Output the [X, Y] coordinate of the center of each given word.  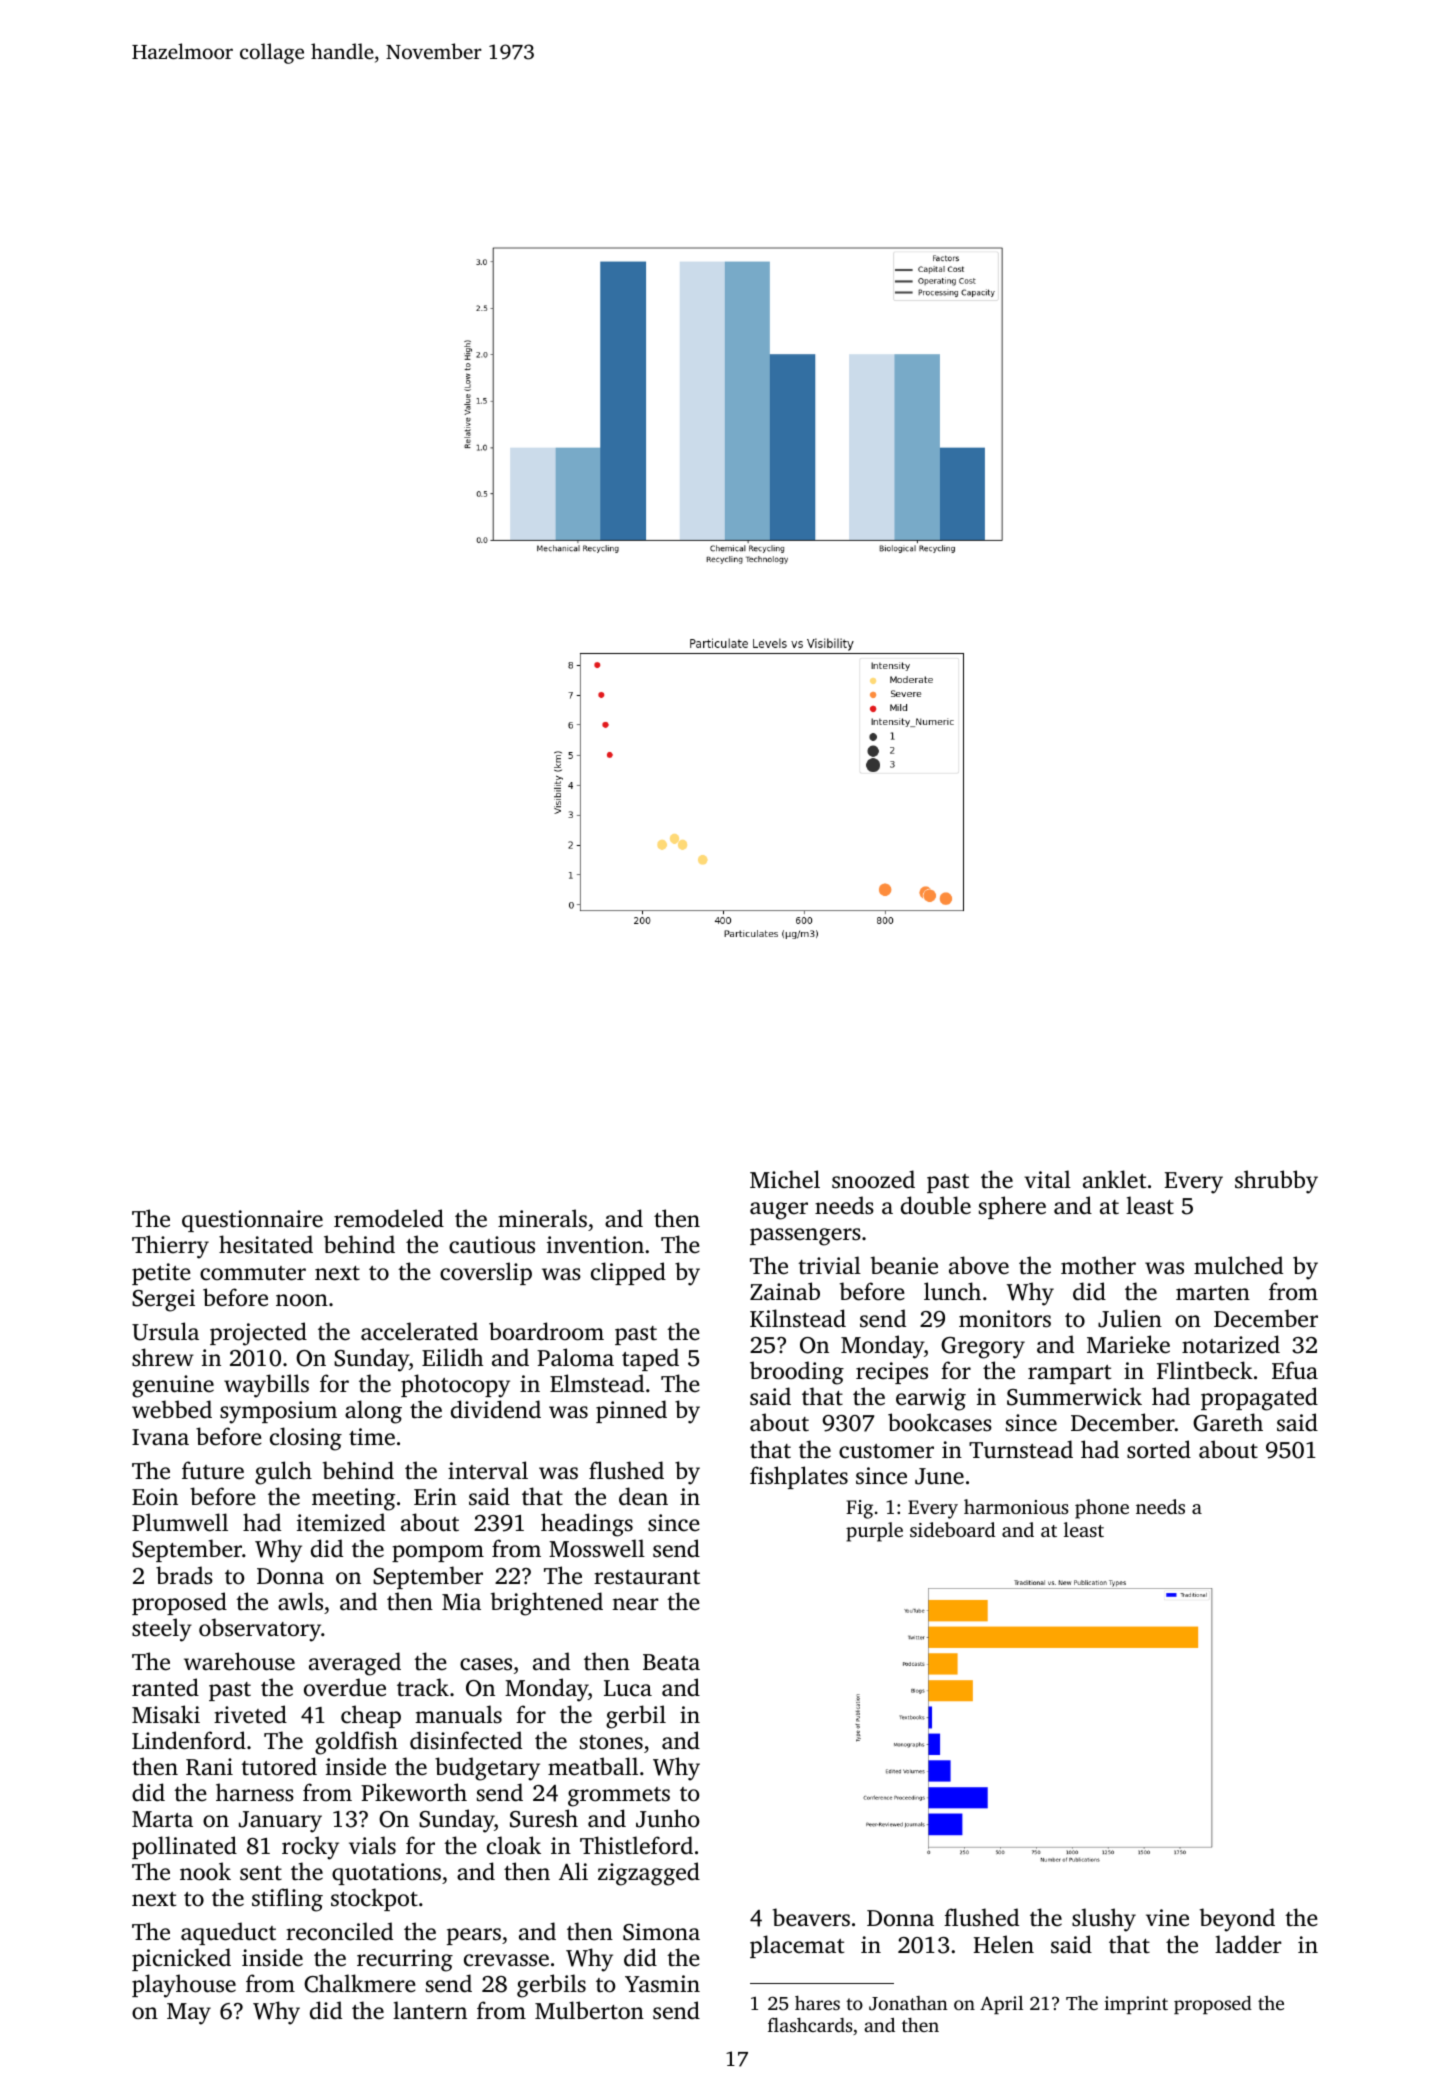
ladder [1248, 1944]
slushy [1104, 1920]
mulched [1238, 1265]
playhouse [184, 1986]
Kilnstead [798, 1318]
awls [300, 1601]
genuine [173, 1386]
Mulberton [589, 2010]
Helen [1004, 1944]
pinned [631, 1411]
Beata [671, 1662]
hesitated [266, 1244]
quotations [386, 1874]
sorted [1159, 1449]
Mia [461, 1602]
